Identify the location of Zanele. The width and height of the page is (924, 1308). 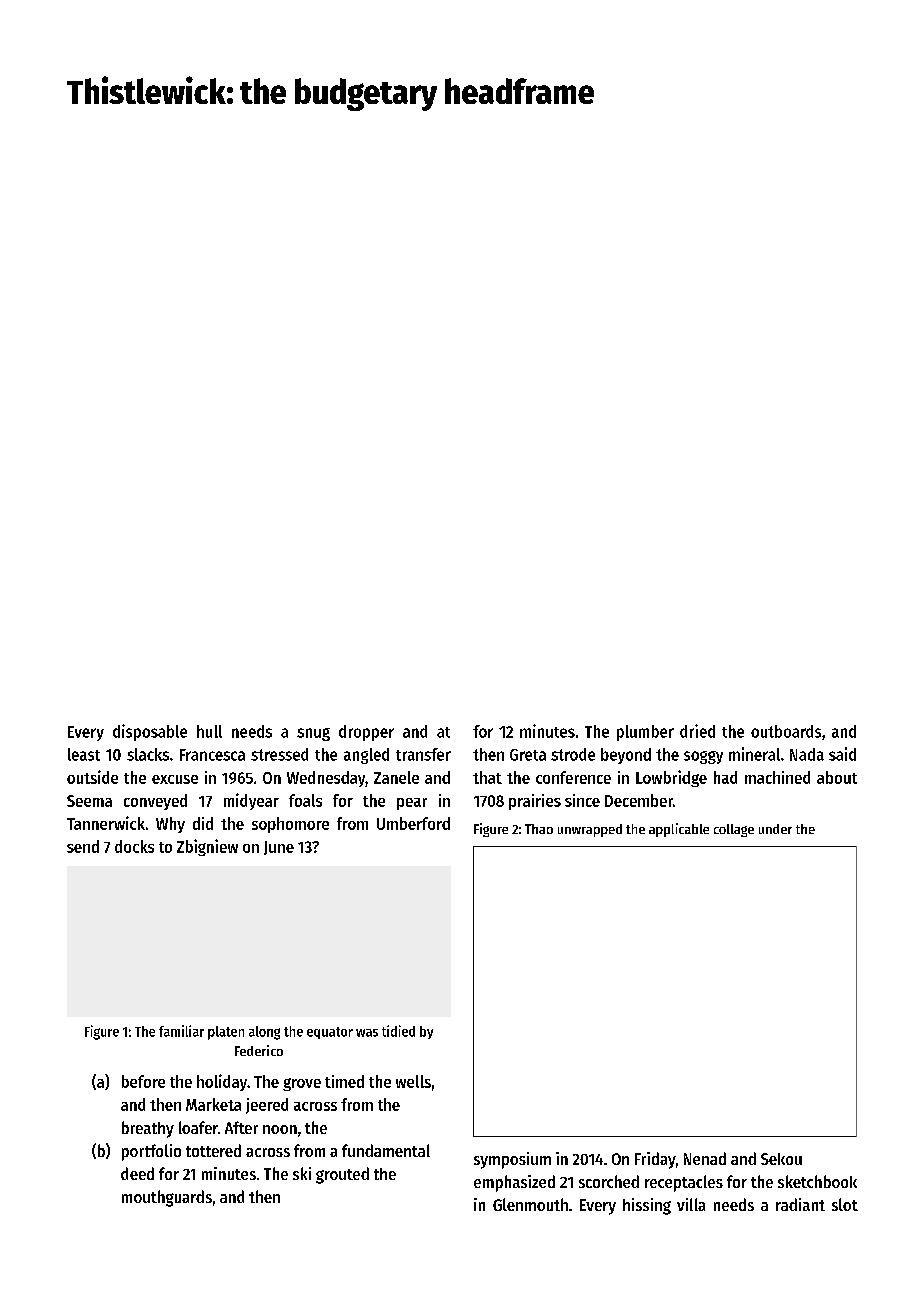
(396, 777).
